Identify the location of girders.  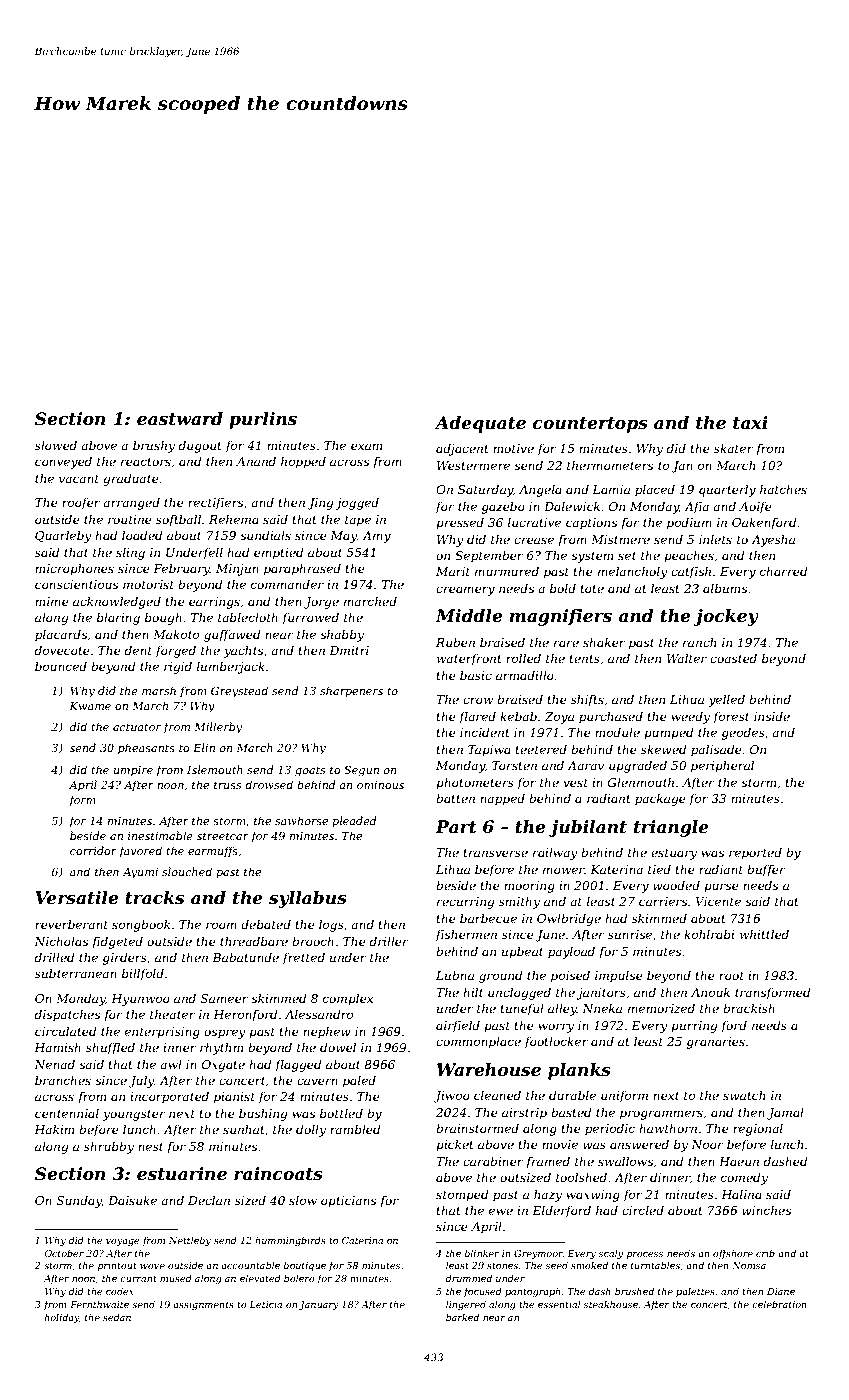
(125, 958).
